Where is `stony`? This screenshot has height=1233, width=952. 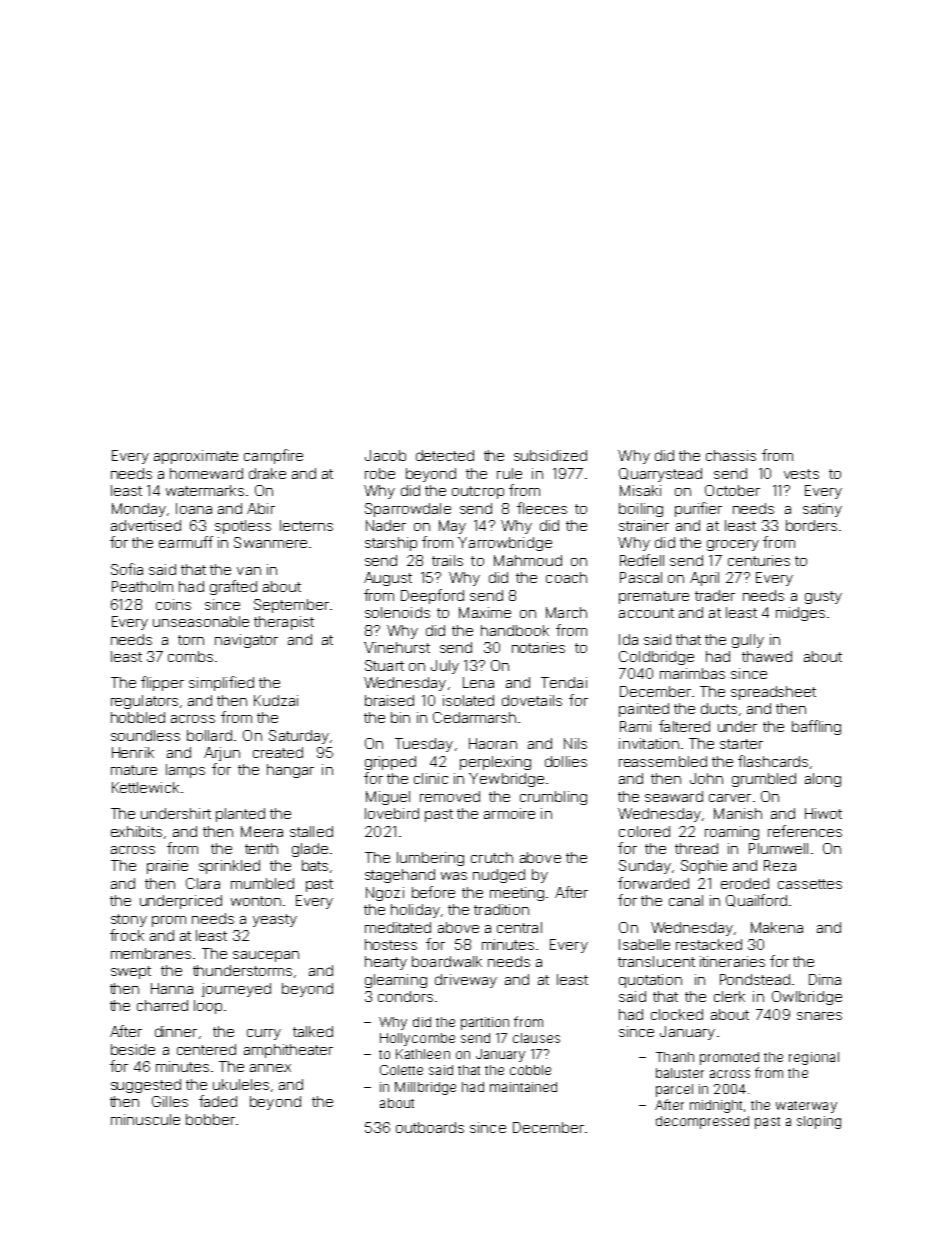
stony is located at coordinates (129, 920).
